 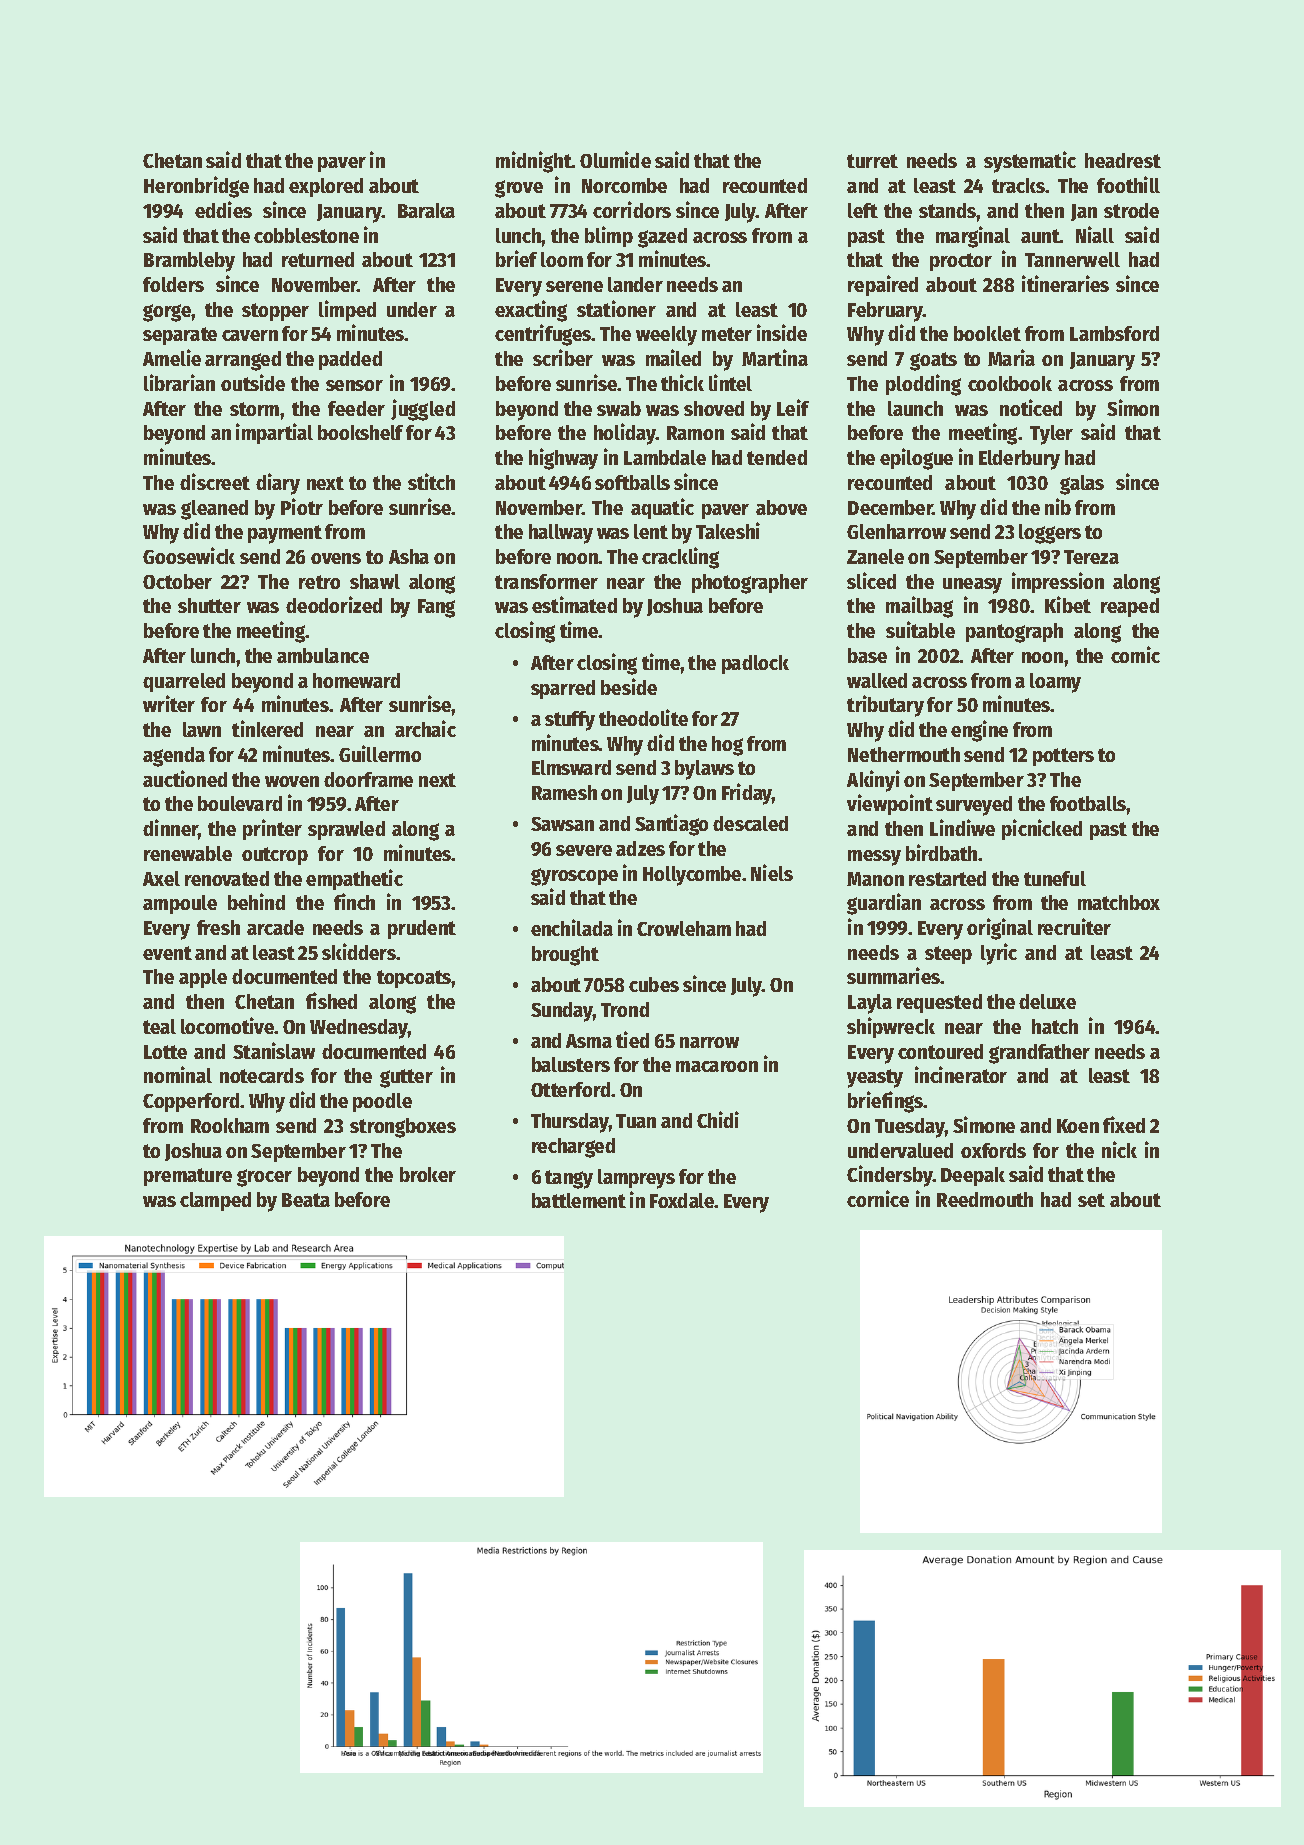 I want to click on auctioned, so click(x=185, y=778).
